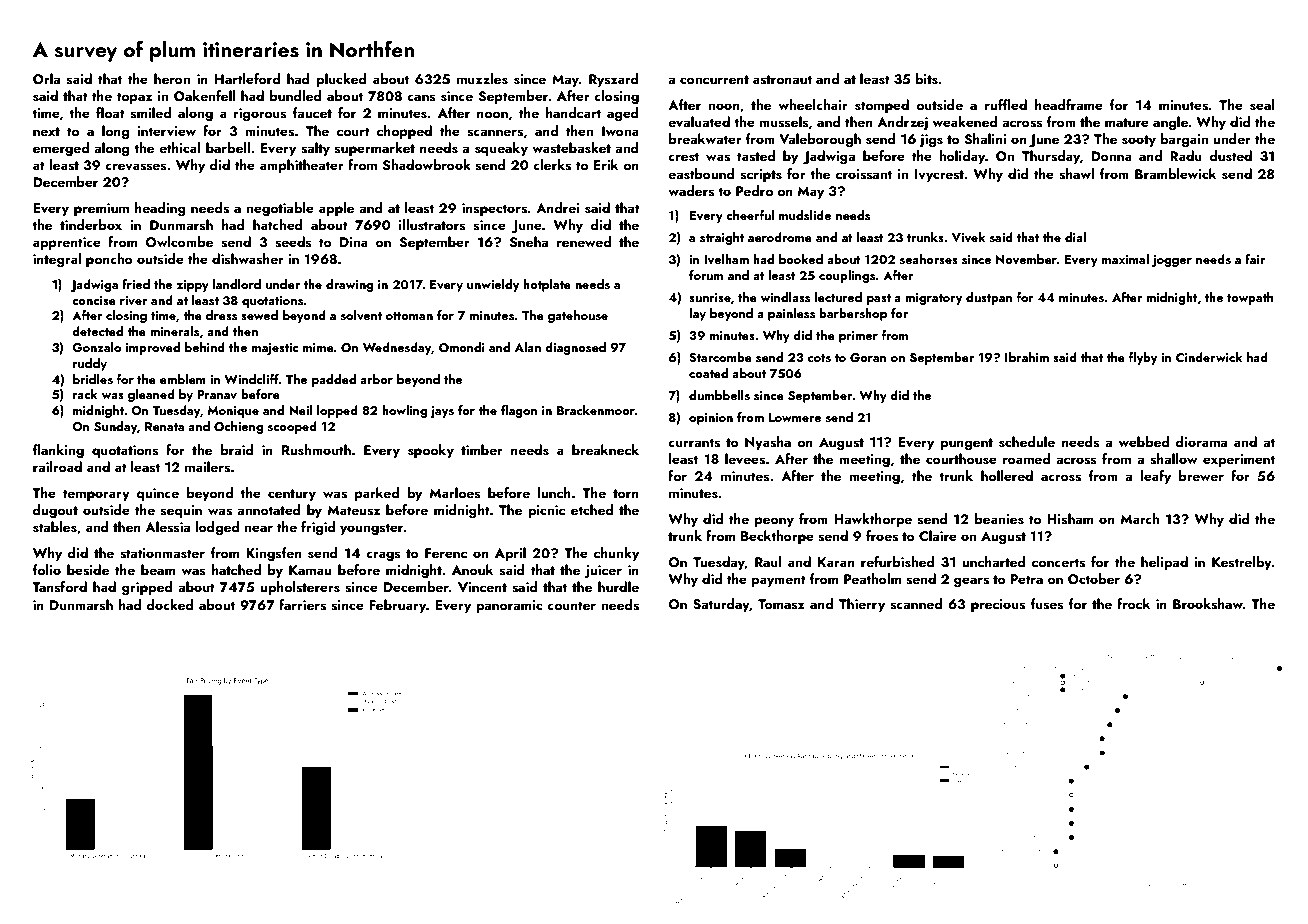  Describe the element at coordinates (1143, 358) in the screenshot. I see `flyby` at that location.
